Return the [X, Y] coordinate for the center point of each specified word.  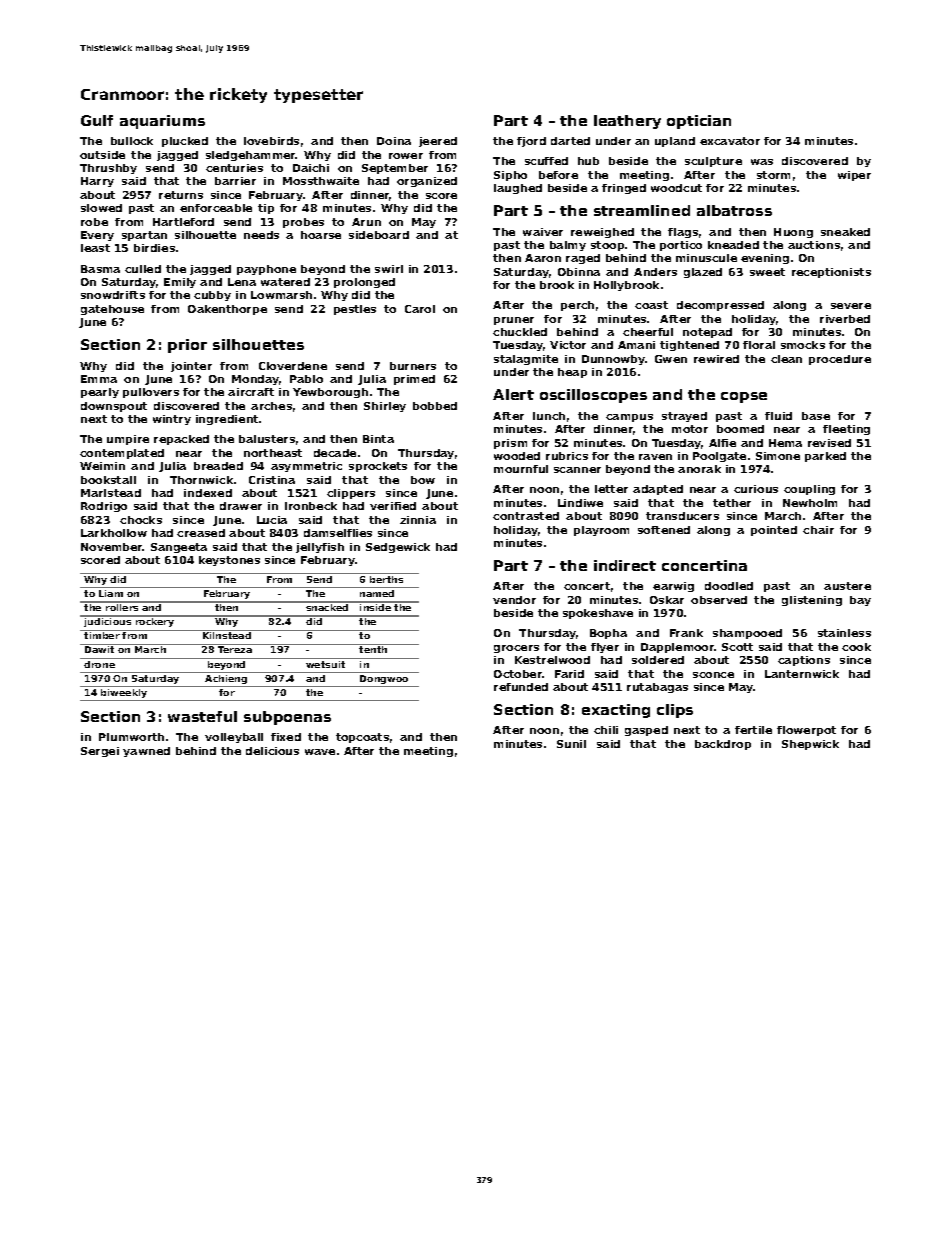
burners [413, 366]
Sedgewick [398, 548]
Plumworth [131, 737]
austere [847, 586]
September [395, 169]
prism [510, 444]
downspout [114, 407]
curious [756, 489]
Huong [793, 233]
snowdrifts [113, 295]
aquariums [162, 122]
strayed [684, 417]
